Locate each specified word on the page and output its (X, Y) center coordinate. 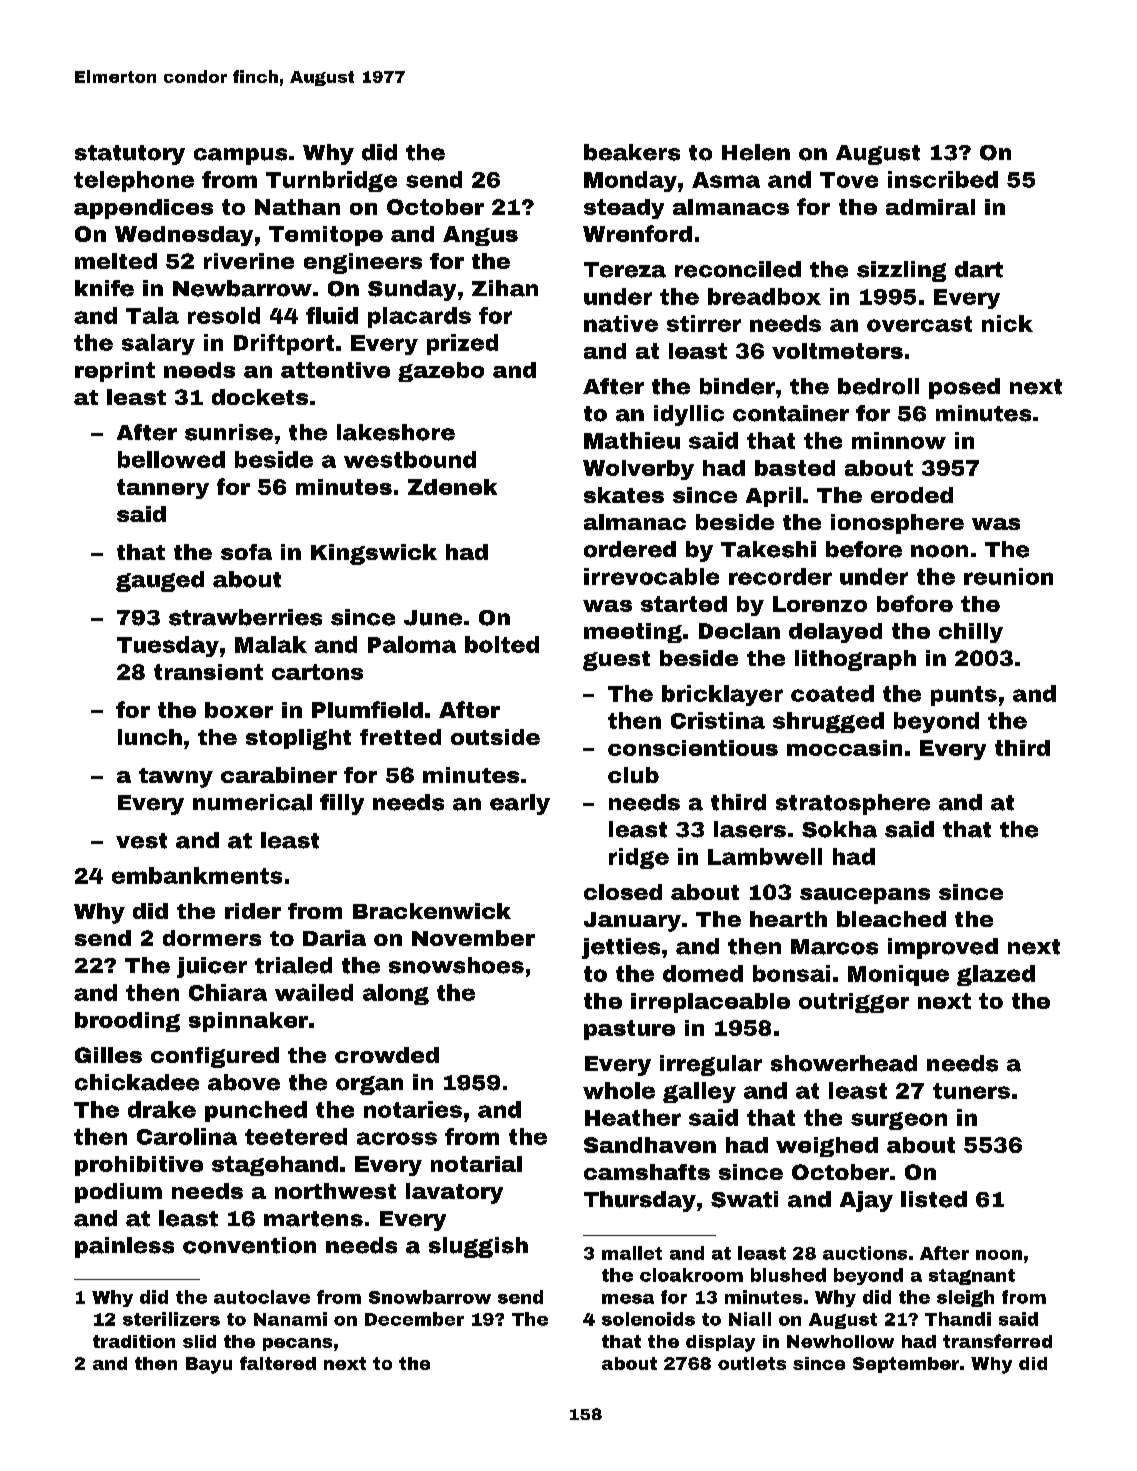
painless (124, 1247)
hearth (788, 919)
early (520, 804)
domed (703, 973)
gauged (160, 581)
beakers (632, 152)
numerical (252, 802)
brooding (127, 1022)
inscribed (943, 179)
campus (240, 156)
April (773, 497)
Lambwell (765, 856)
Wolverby (638, 470)
